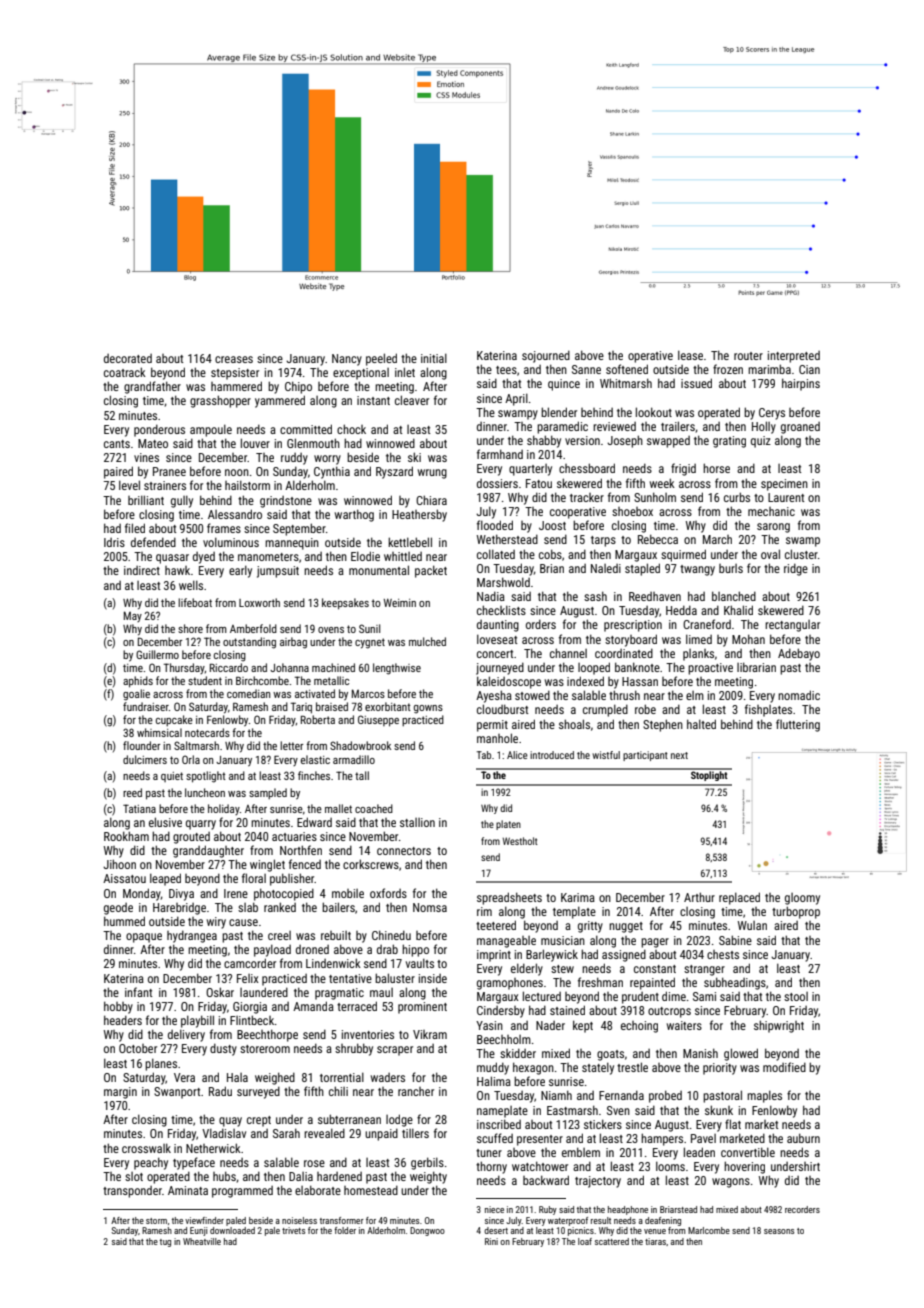 This screenshot has width=924, height=1308. Describe the element at coordinates (301, 1176) in the screenshot. I see `Dalia` at that location.
